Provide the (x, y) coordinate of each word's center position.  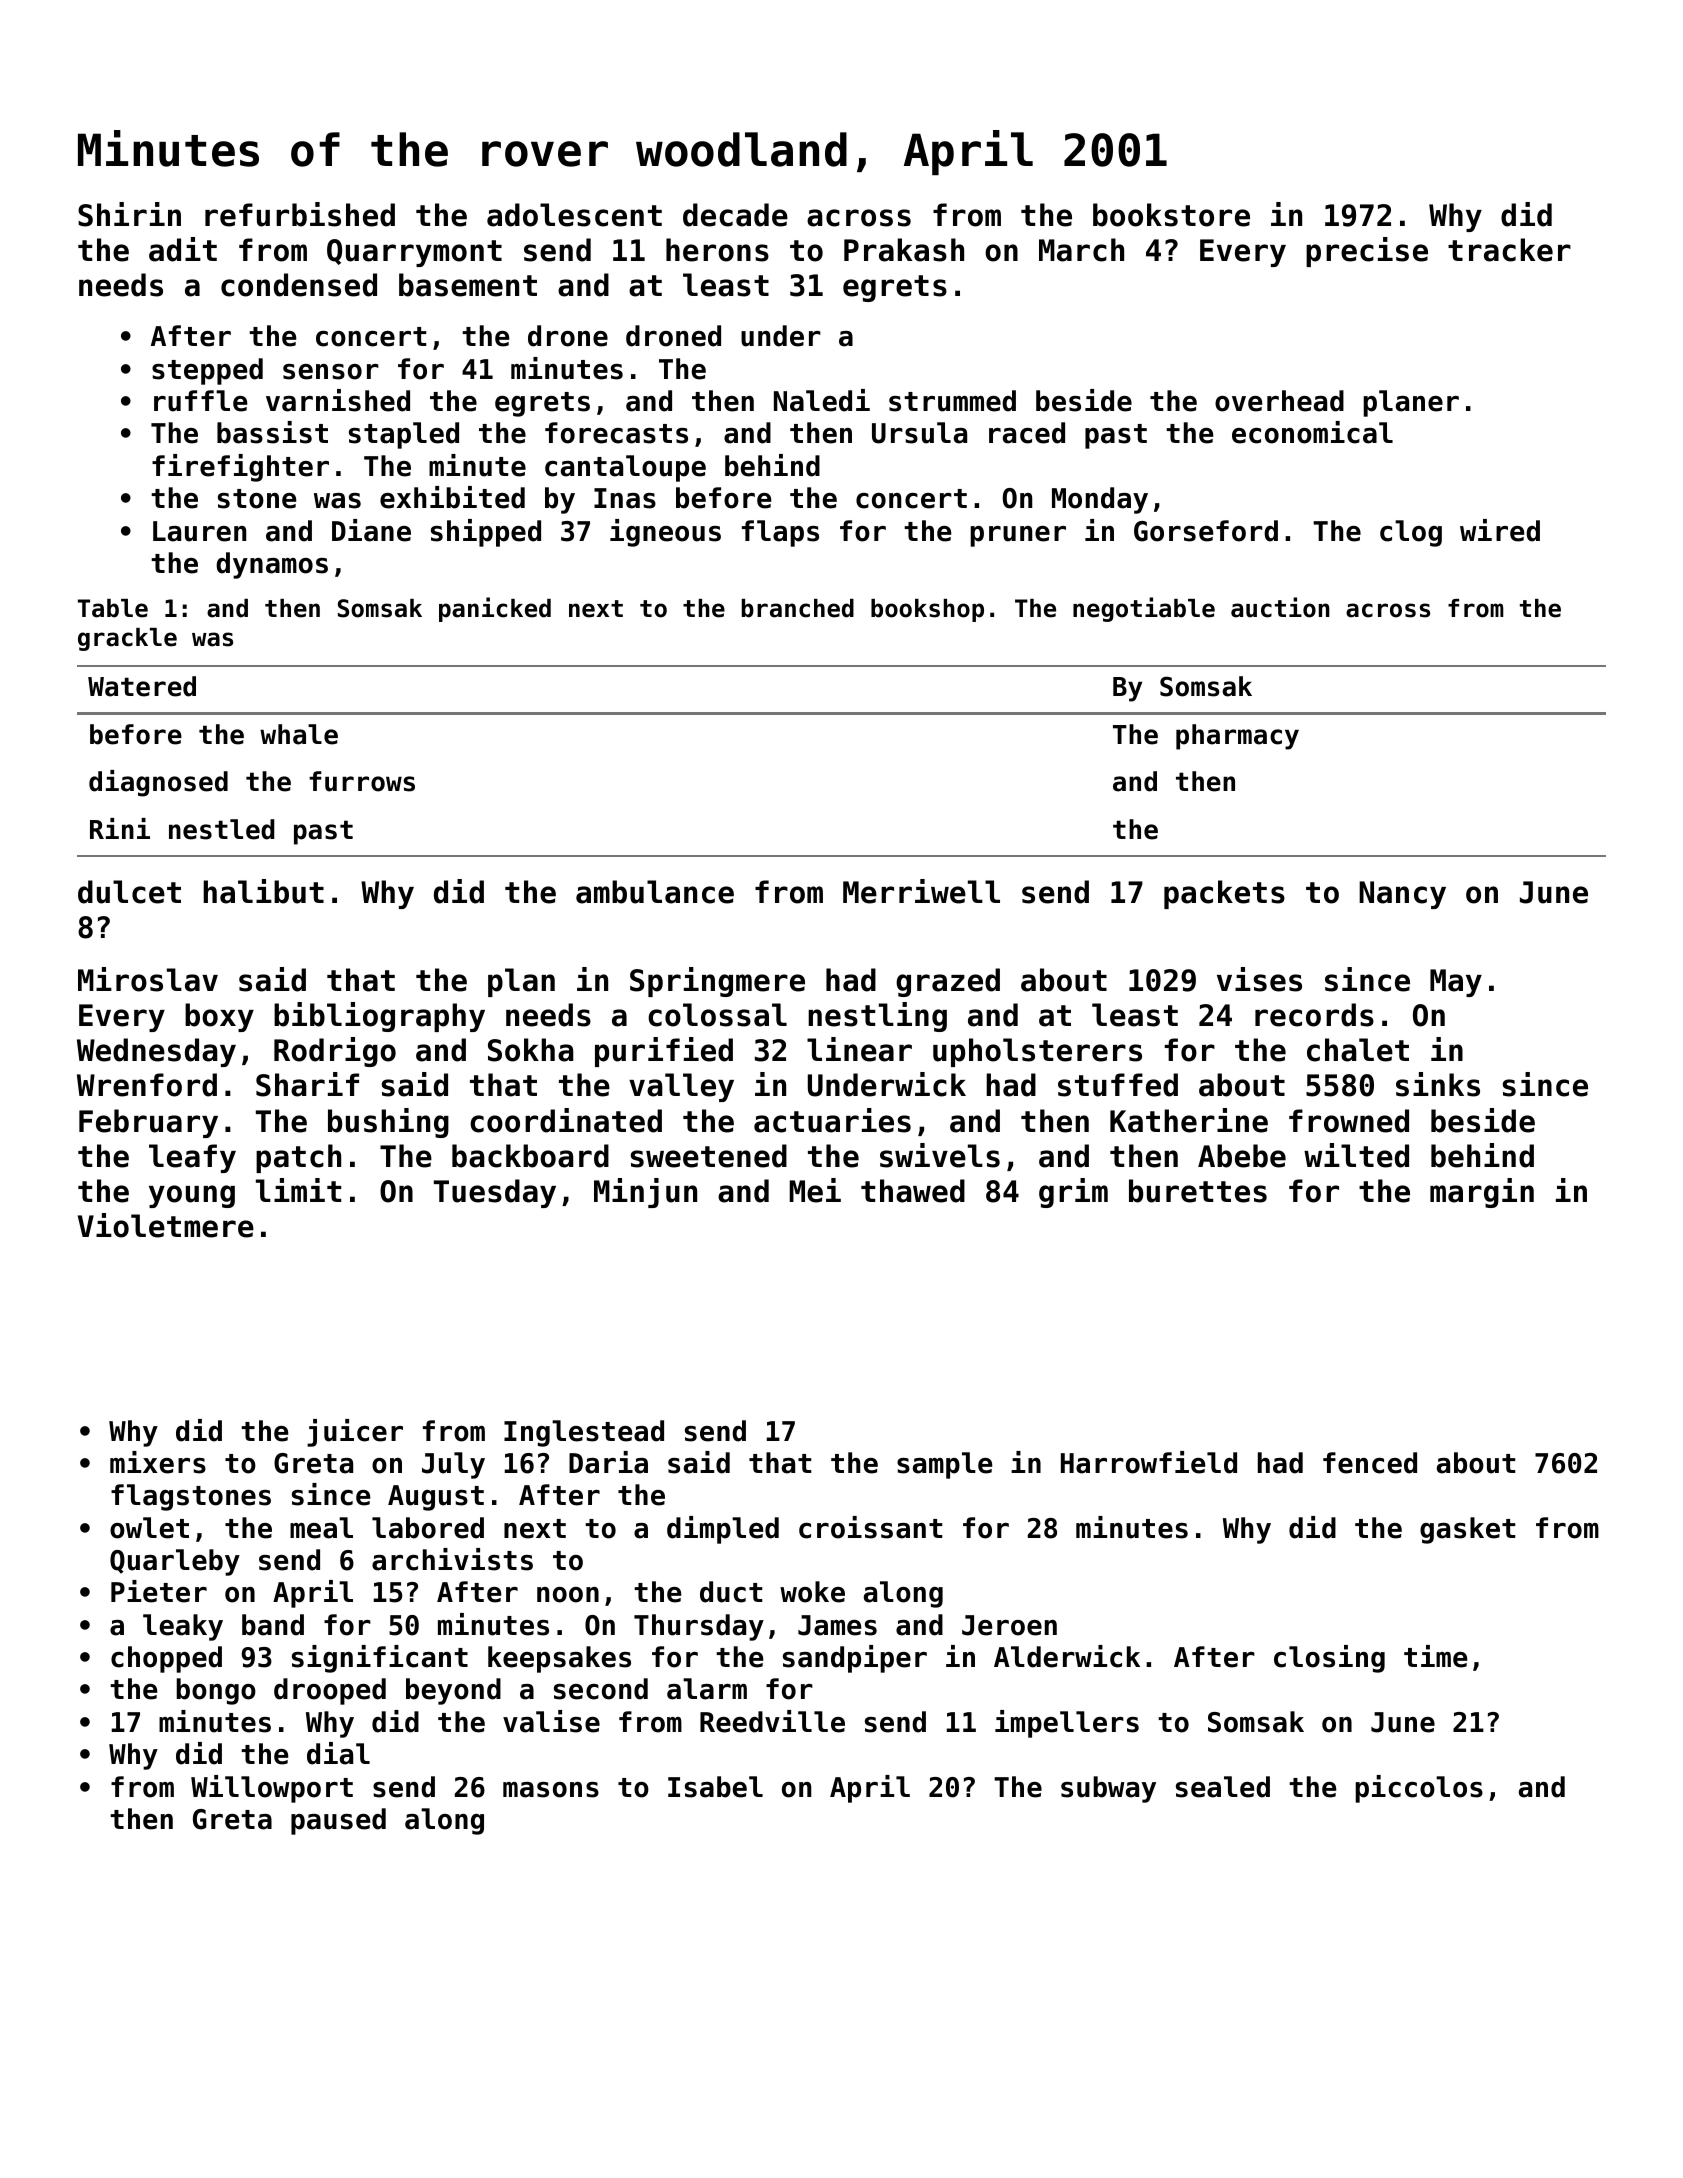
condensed (299, 285)
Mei (815, 1190)
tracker (1509, 250)
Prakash (904, 250)
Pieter (159, 1591)
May (1456, 983)
